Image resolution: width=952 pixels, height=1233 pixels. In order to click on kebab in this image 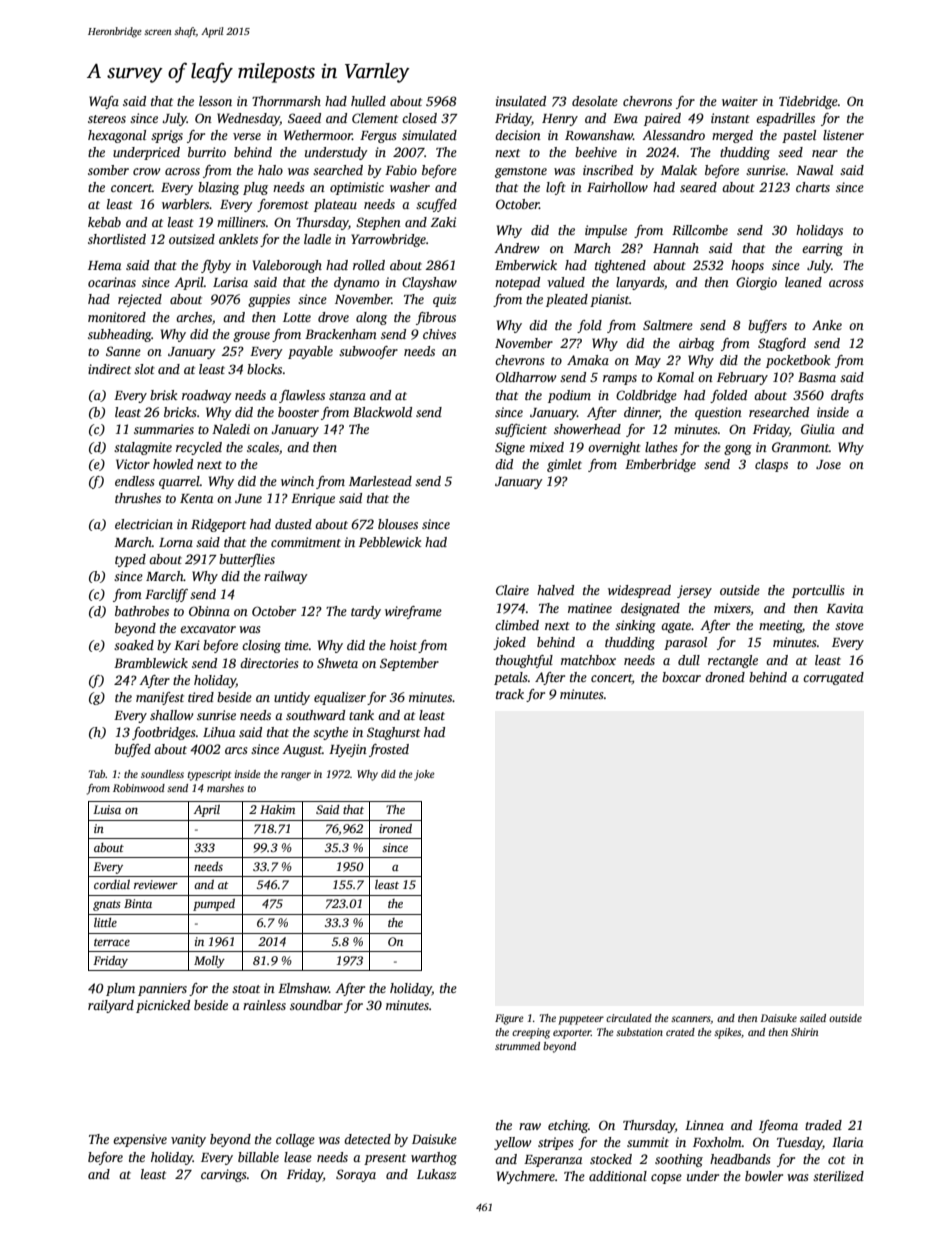, I will do `click(104, 222)`.
